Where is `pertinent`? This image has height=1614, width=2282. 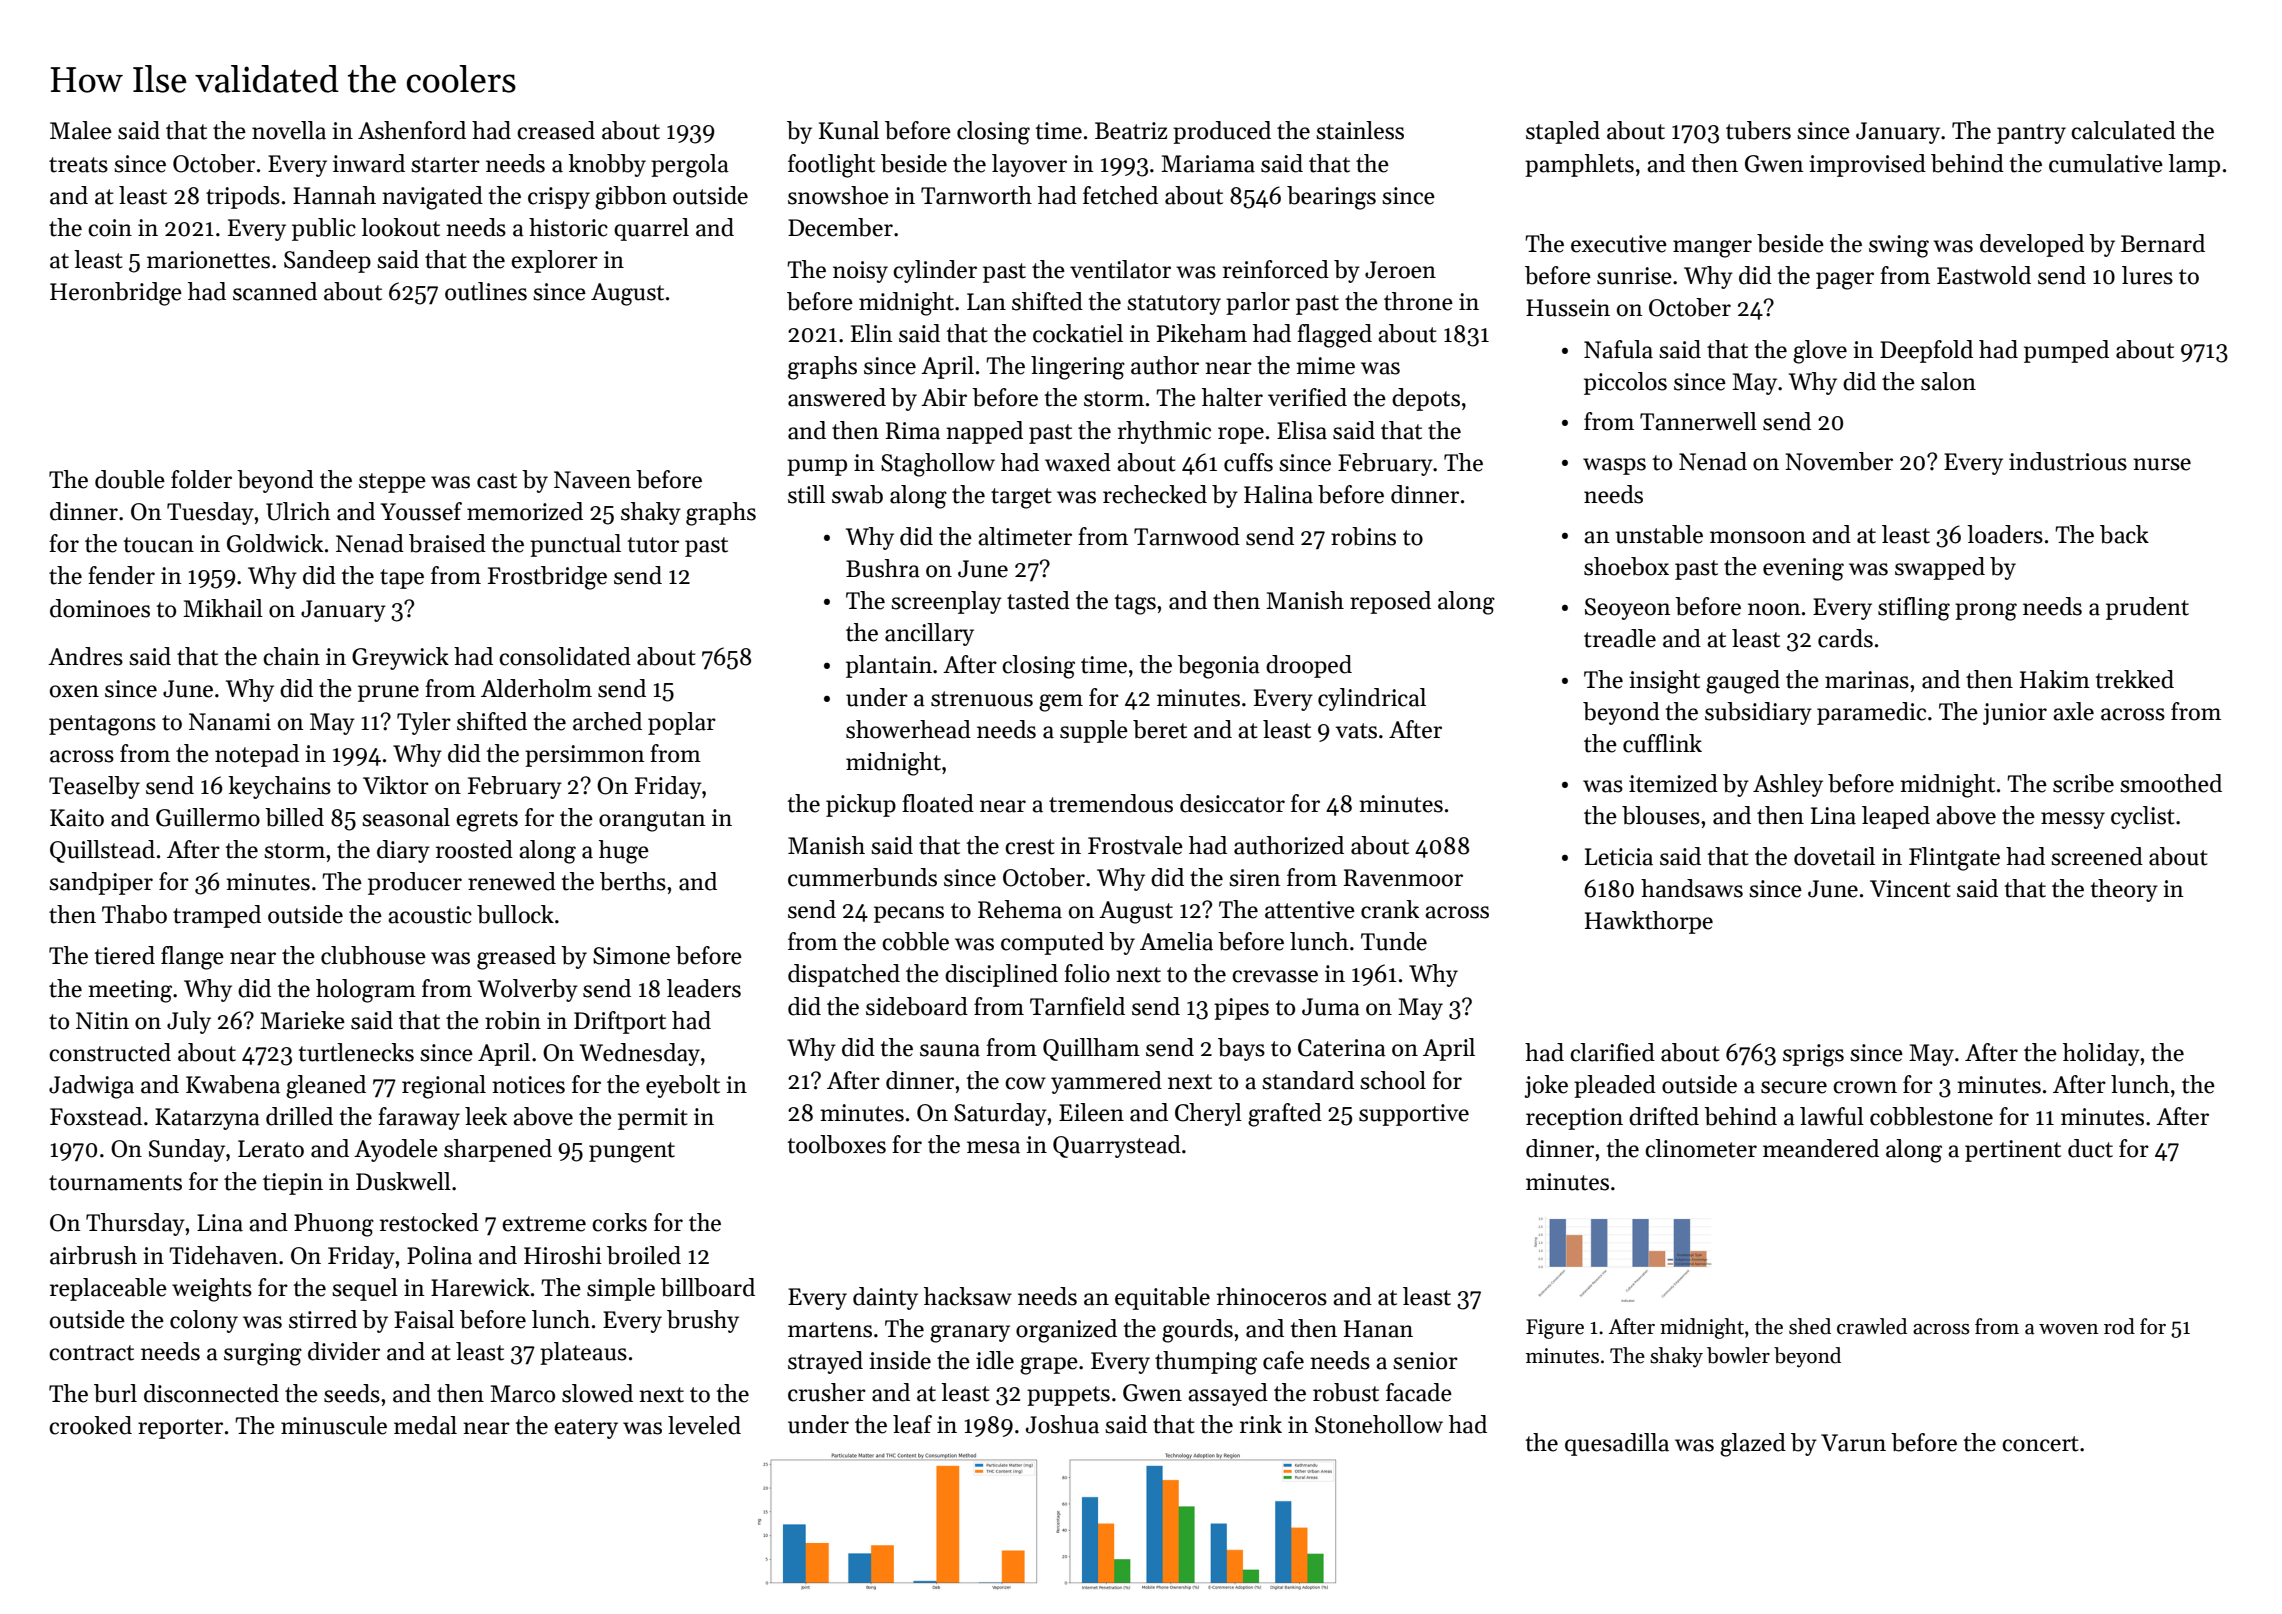
pertinent is located at coordinates (2013, 1151).
